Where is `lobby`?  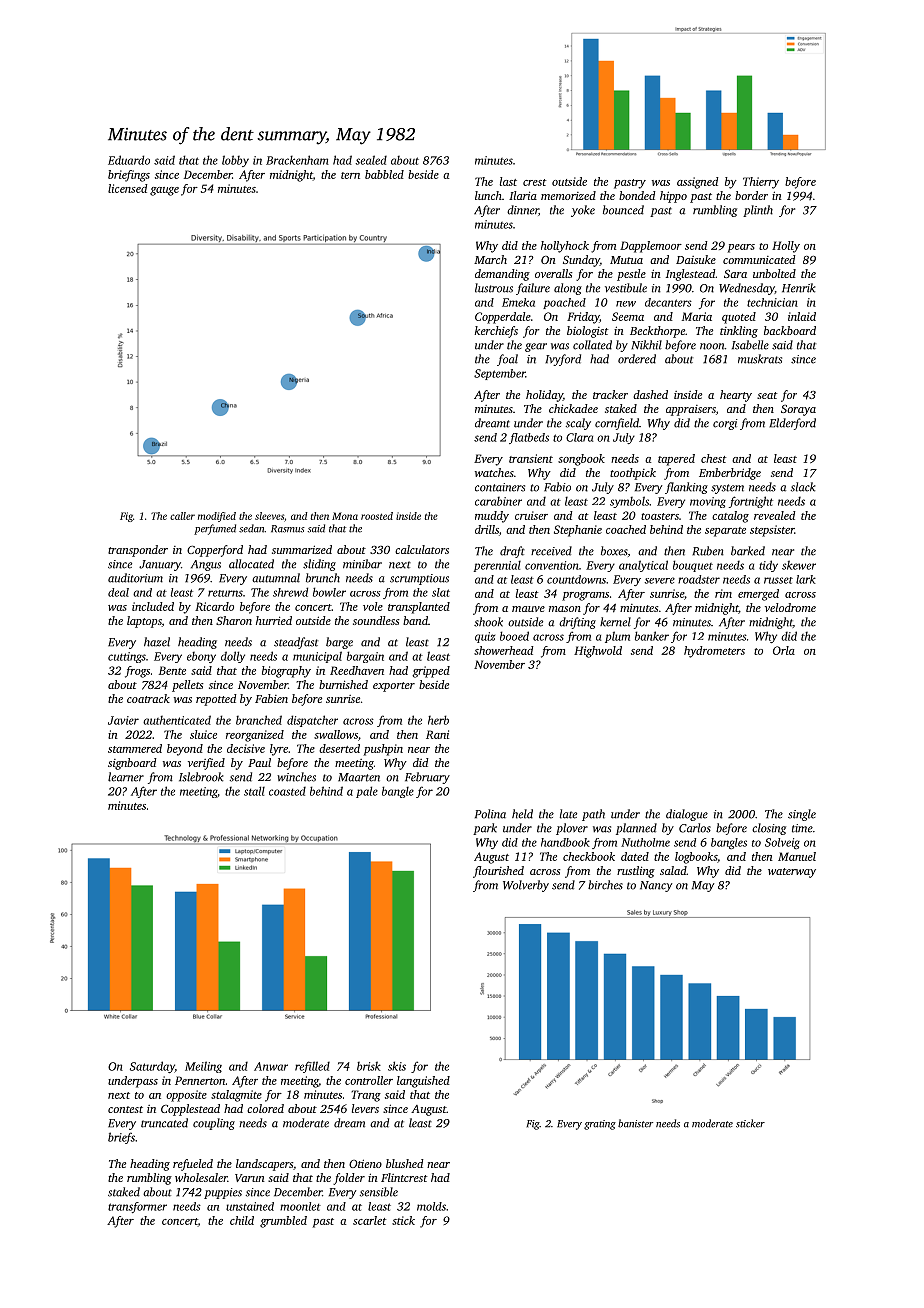 lobby is located at coordinates (235, 161).
